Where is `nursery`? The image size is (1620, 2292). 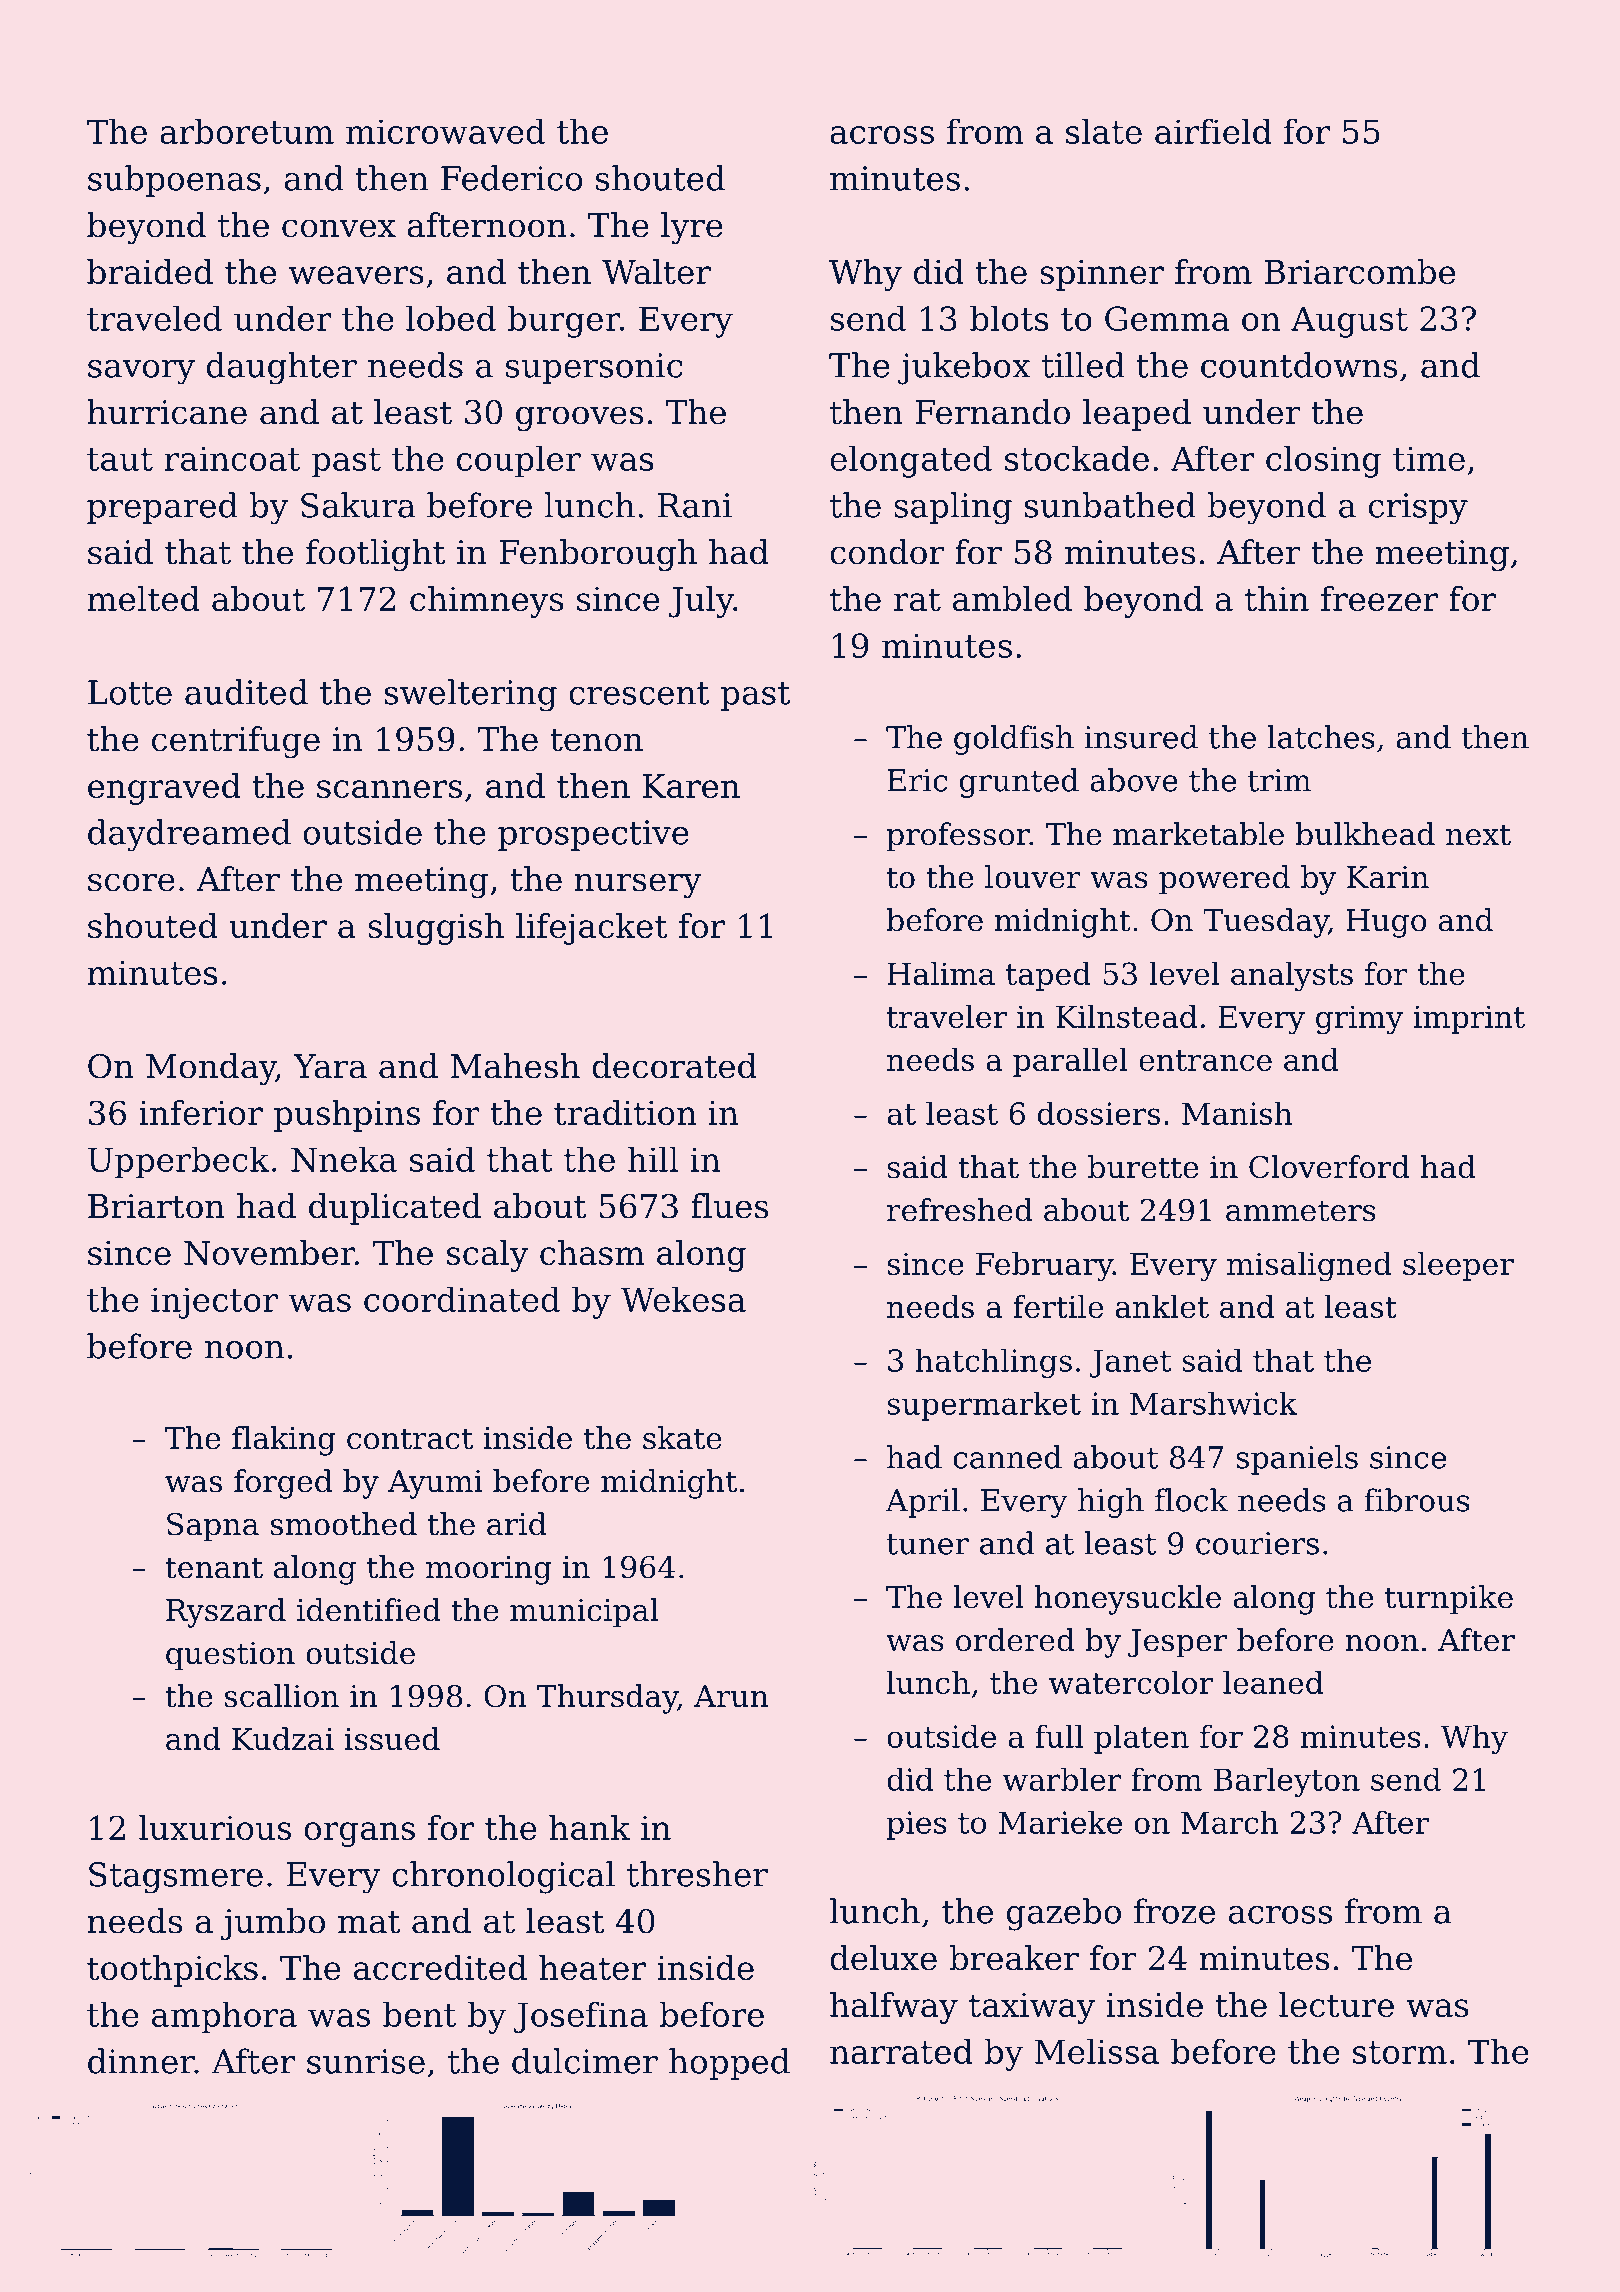 nursery is located at coordinates (638, 885).
